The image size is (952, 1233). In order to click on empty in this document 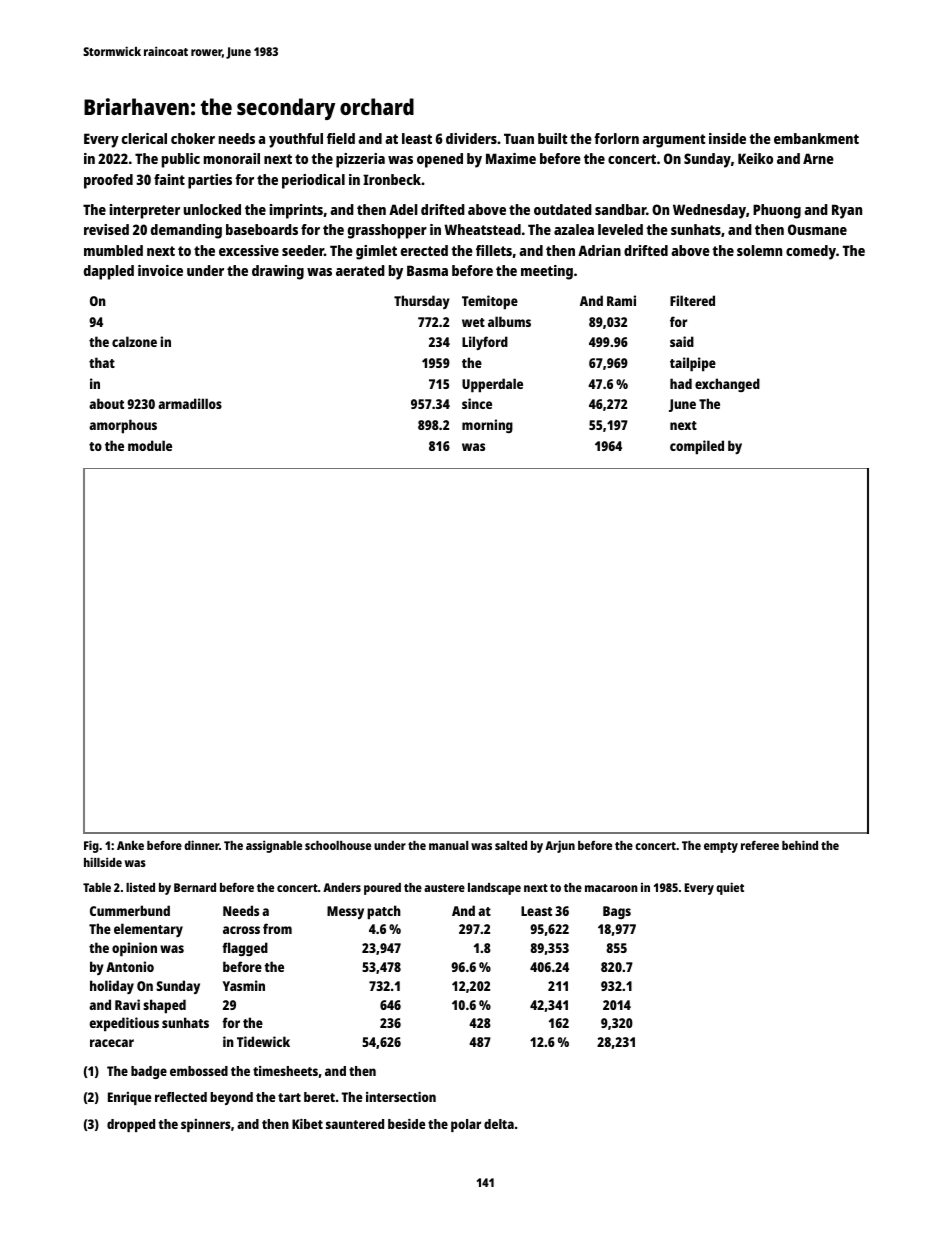, I will do `click(721, 847)`.
